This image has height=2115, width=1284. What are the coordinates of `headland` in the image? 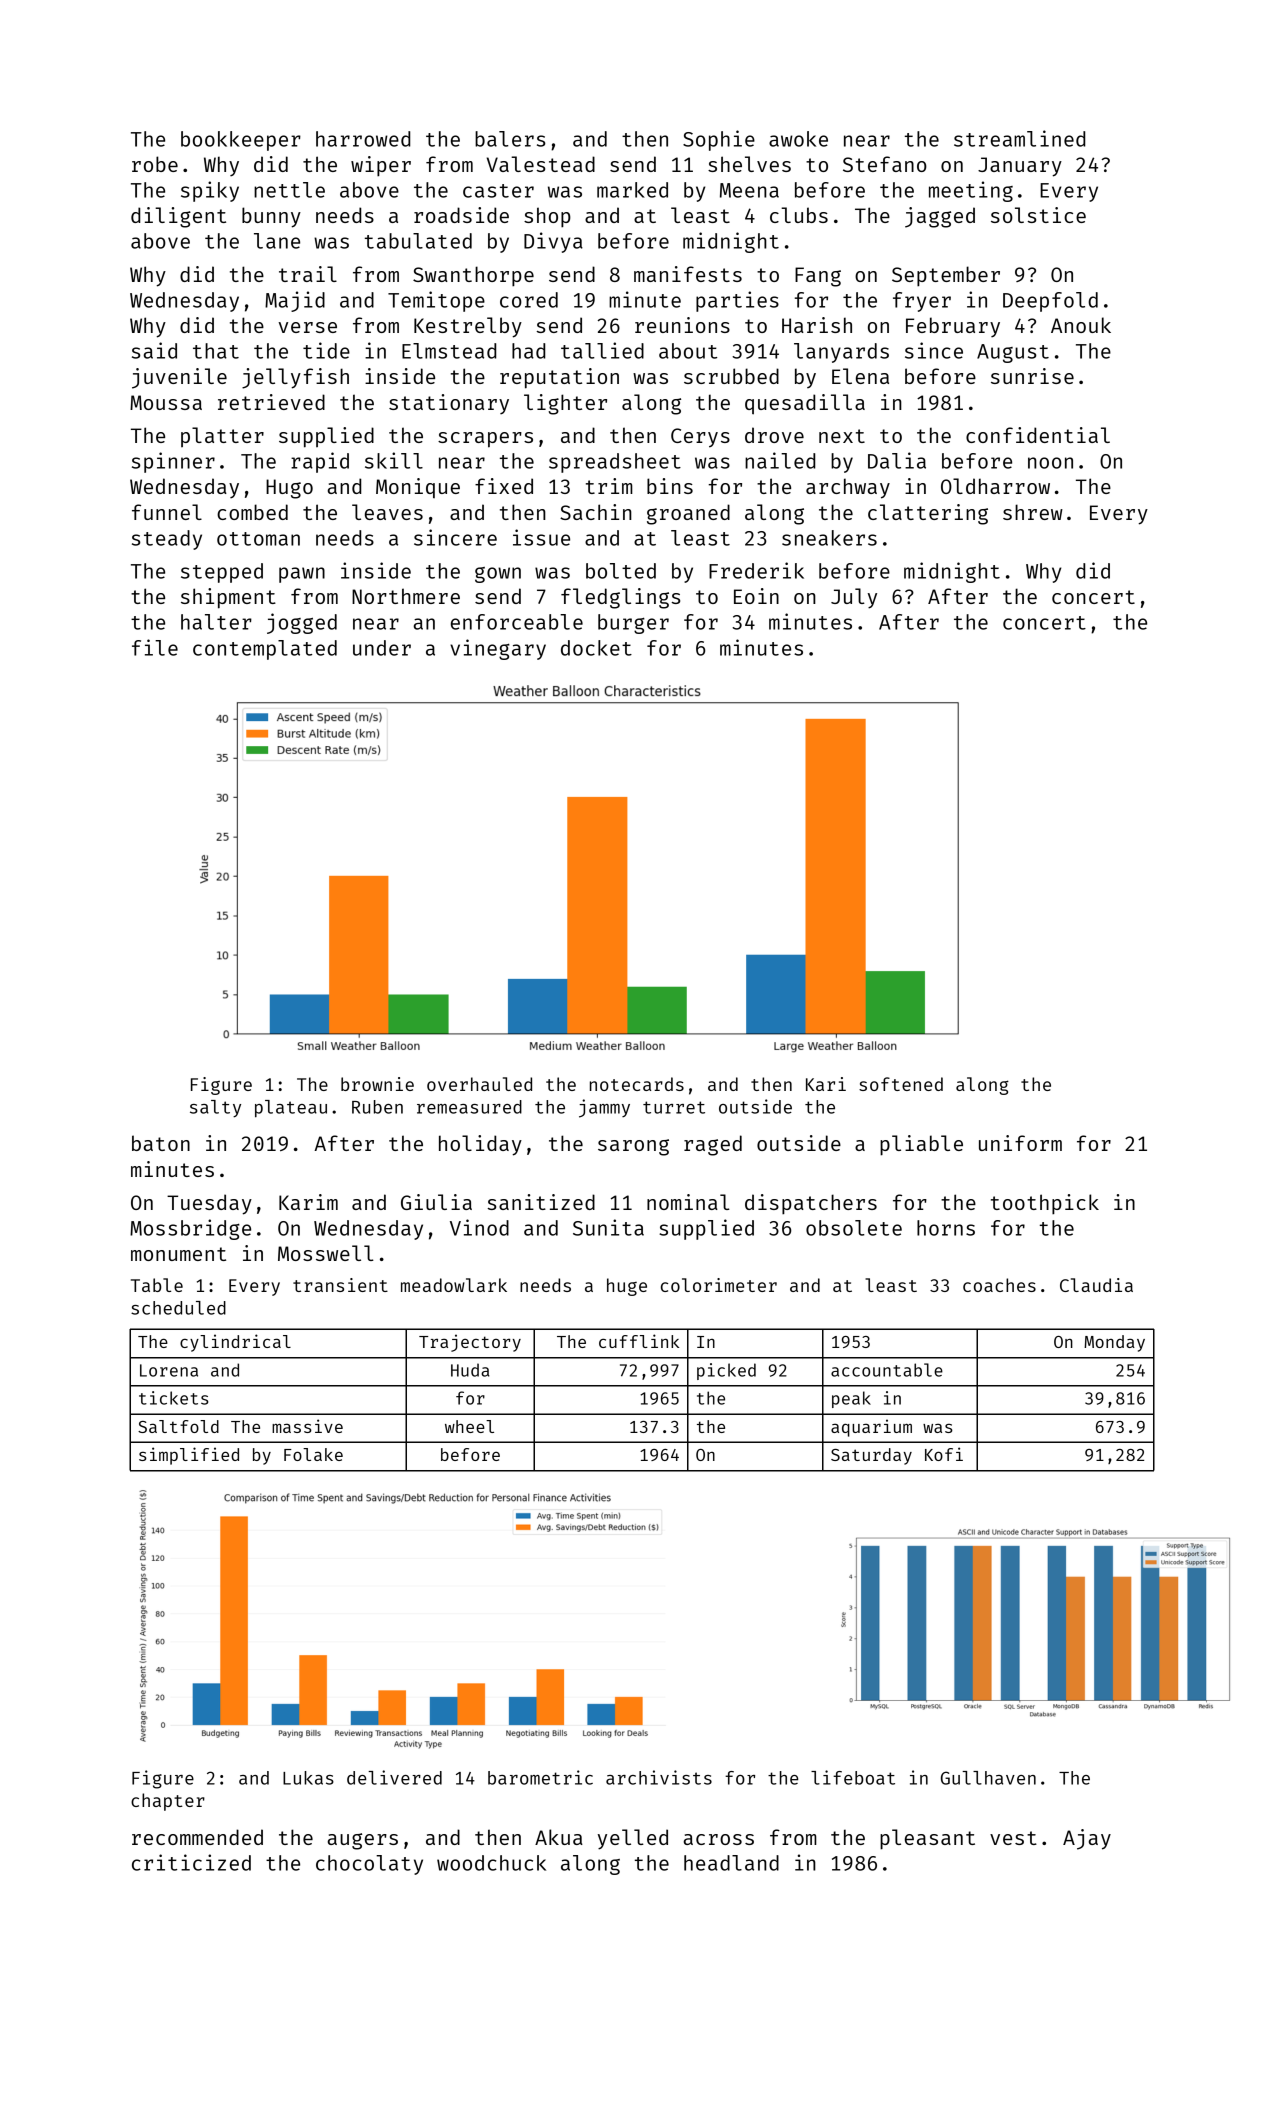 It's located at (731, 1863).
